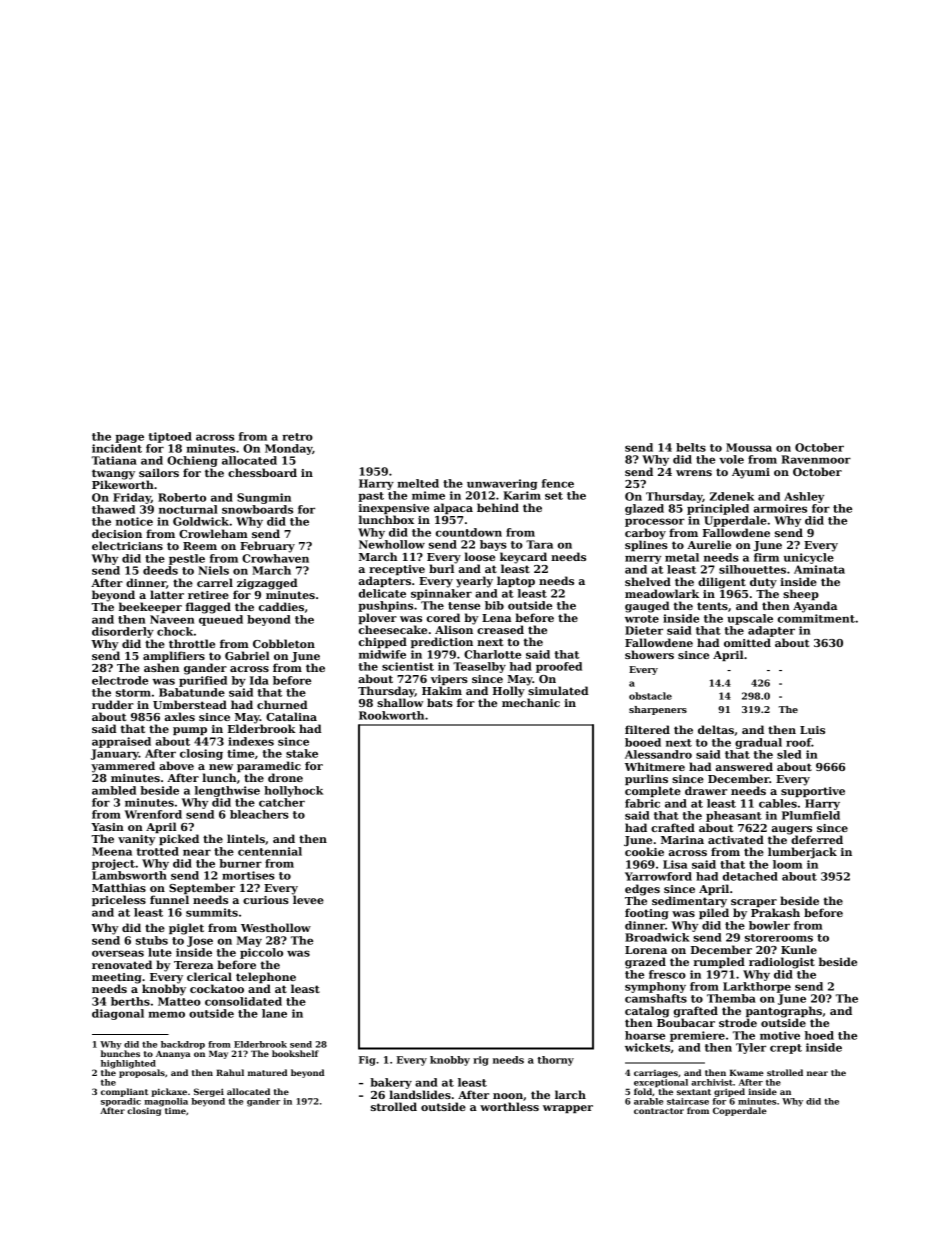  Describe the element at coordinates (282, 802) in the screenshot. I see `catcher` at that location.
